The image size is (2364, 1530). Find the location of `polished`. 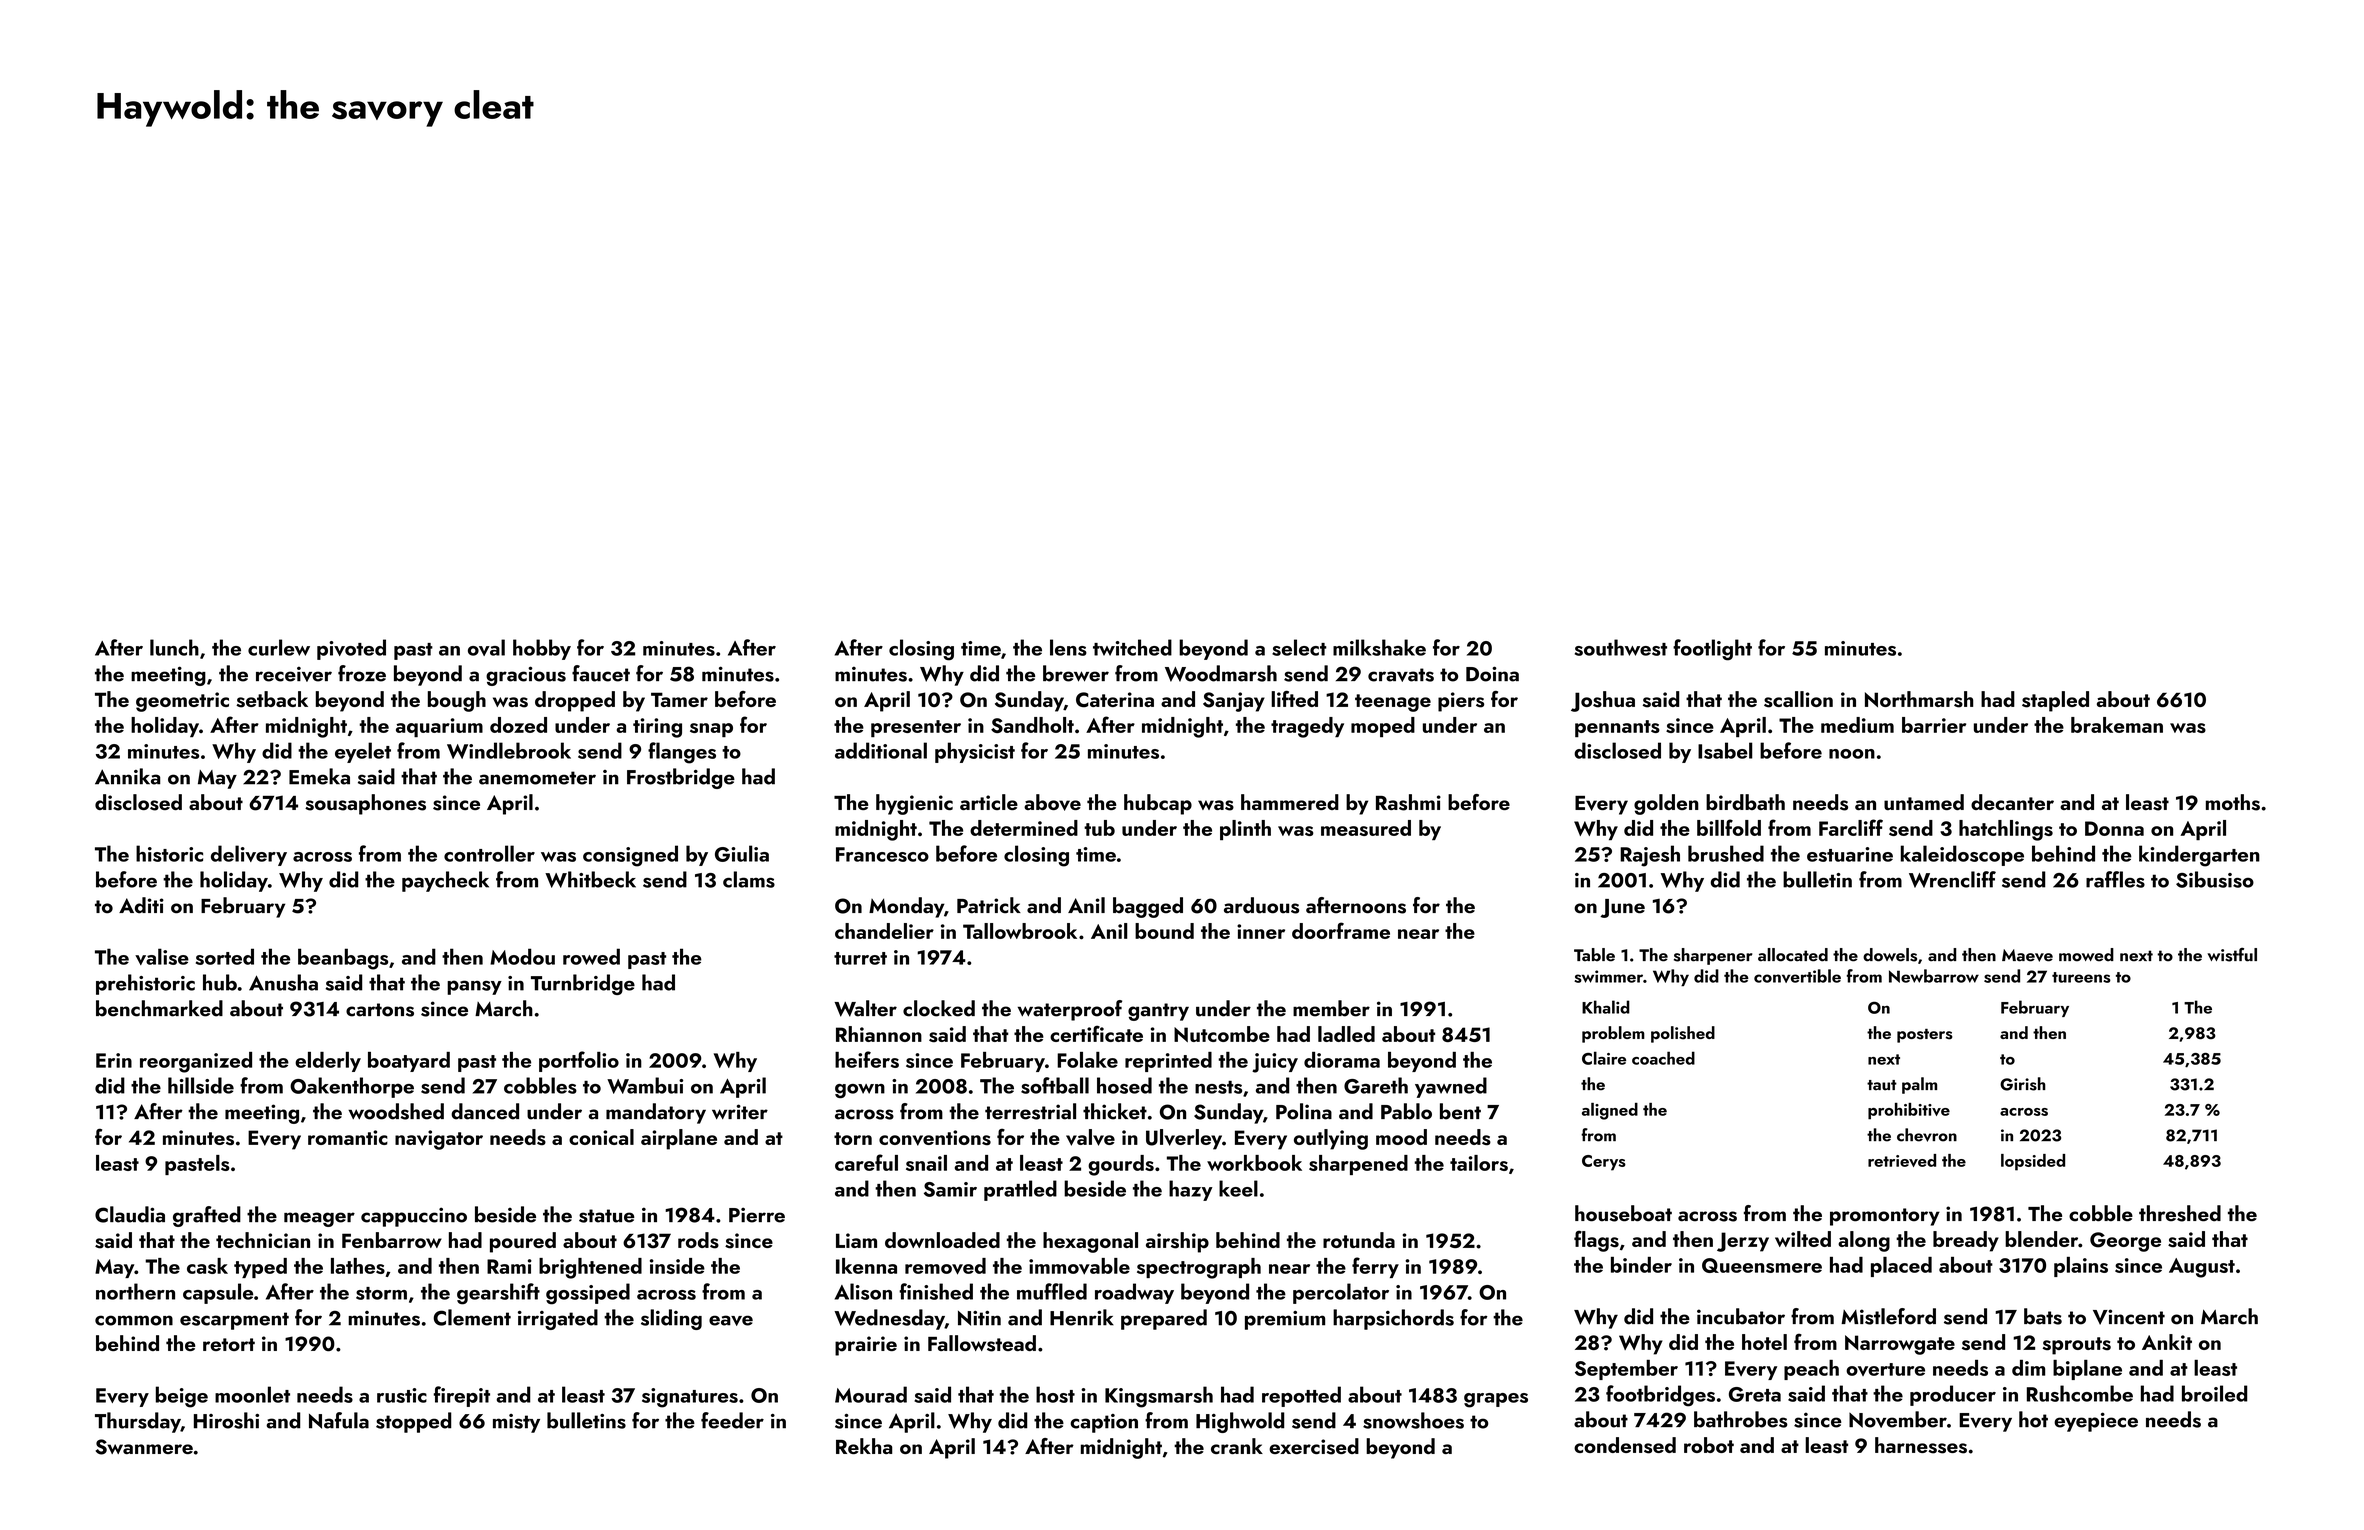

polished is located at coordinates (1683, 1034).
